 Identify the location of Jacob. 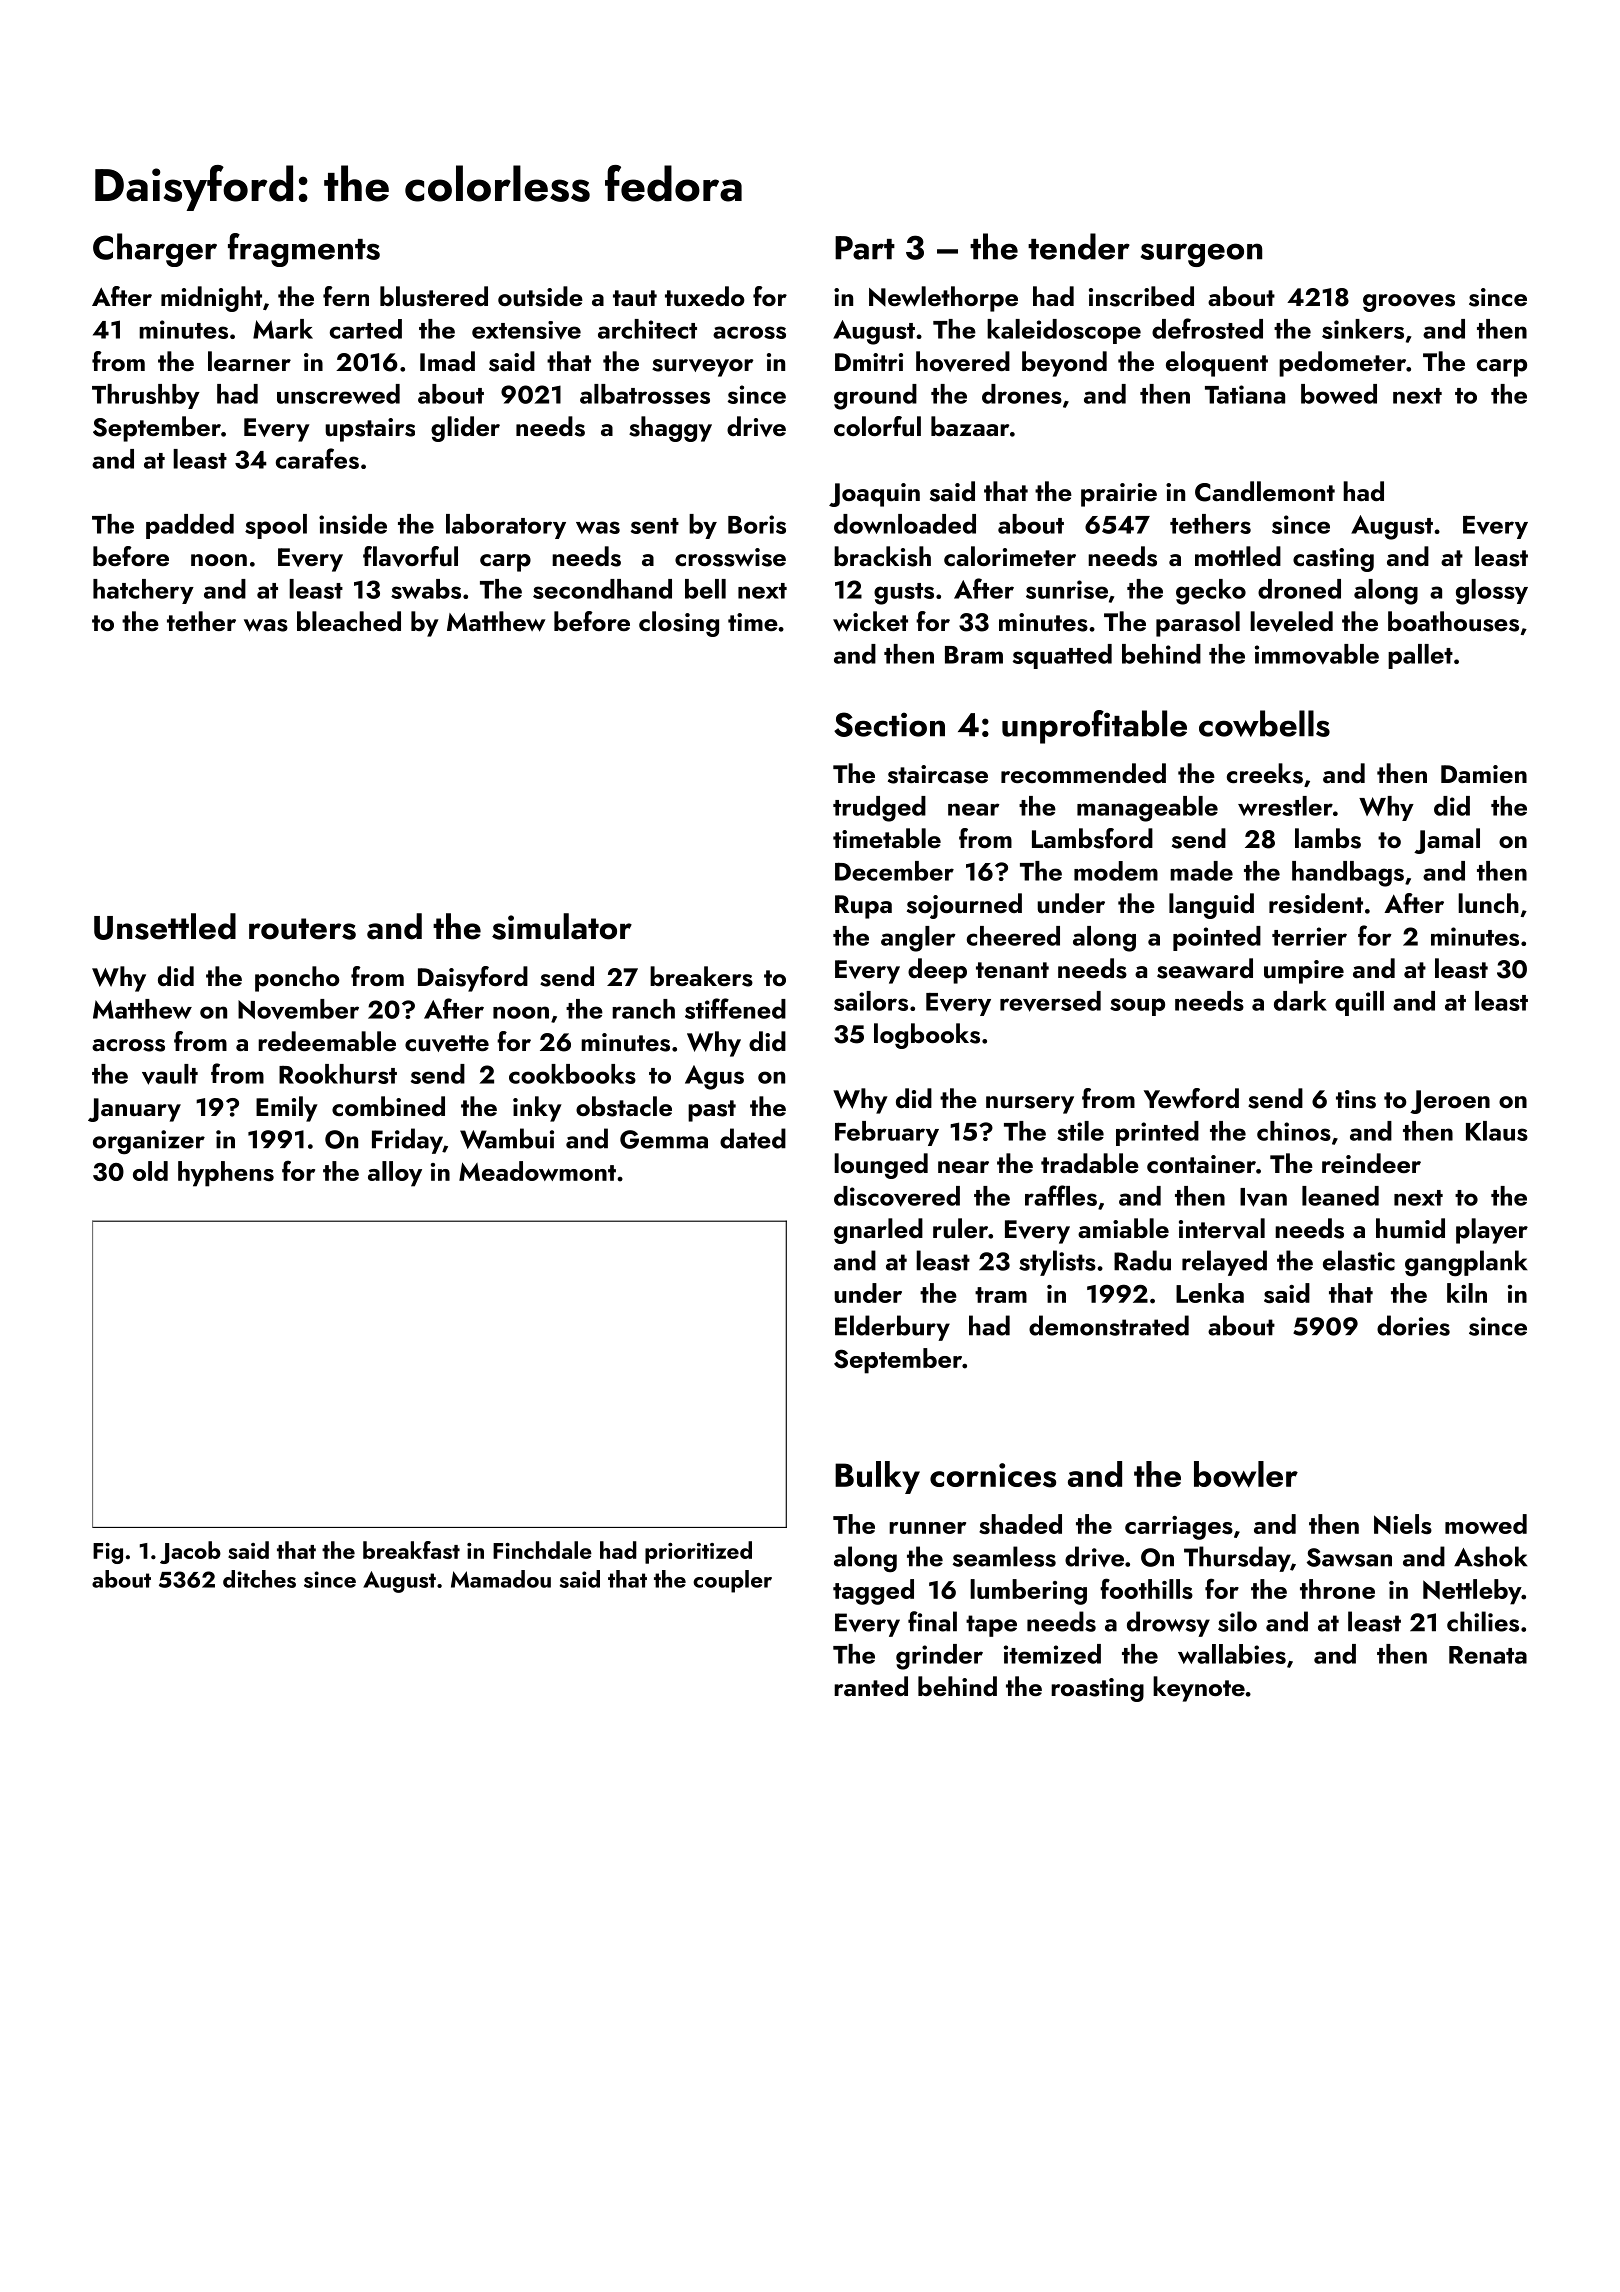
(190, 1552).
